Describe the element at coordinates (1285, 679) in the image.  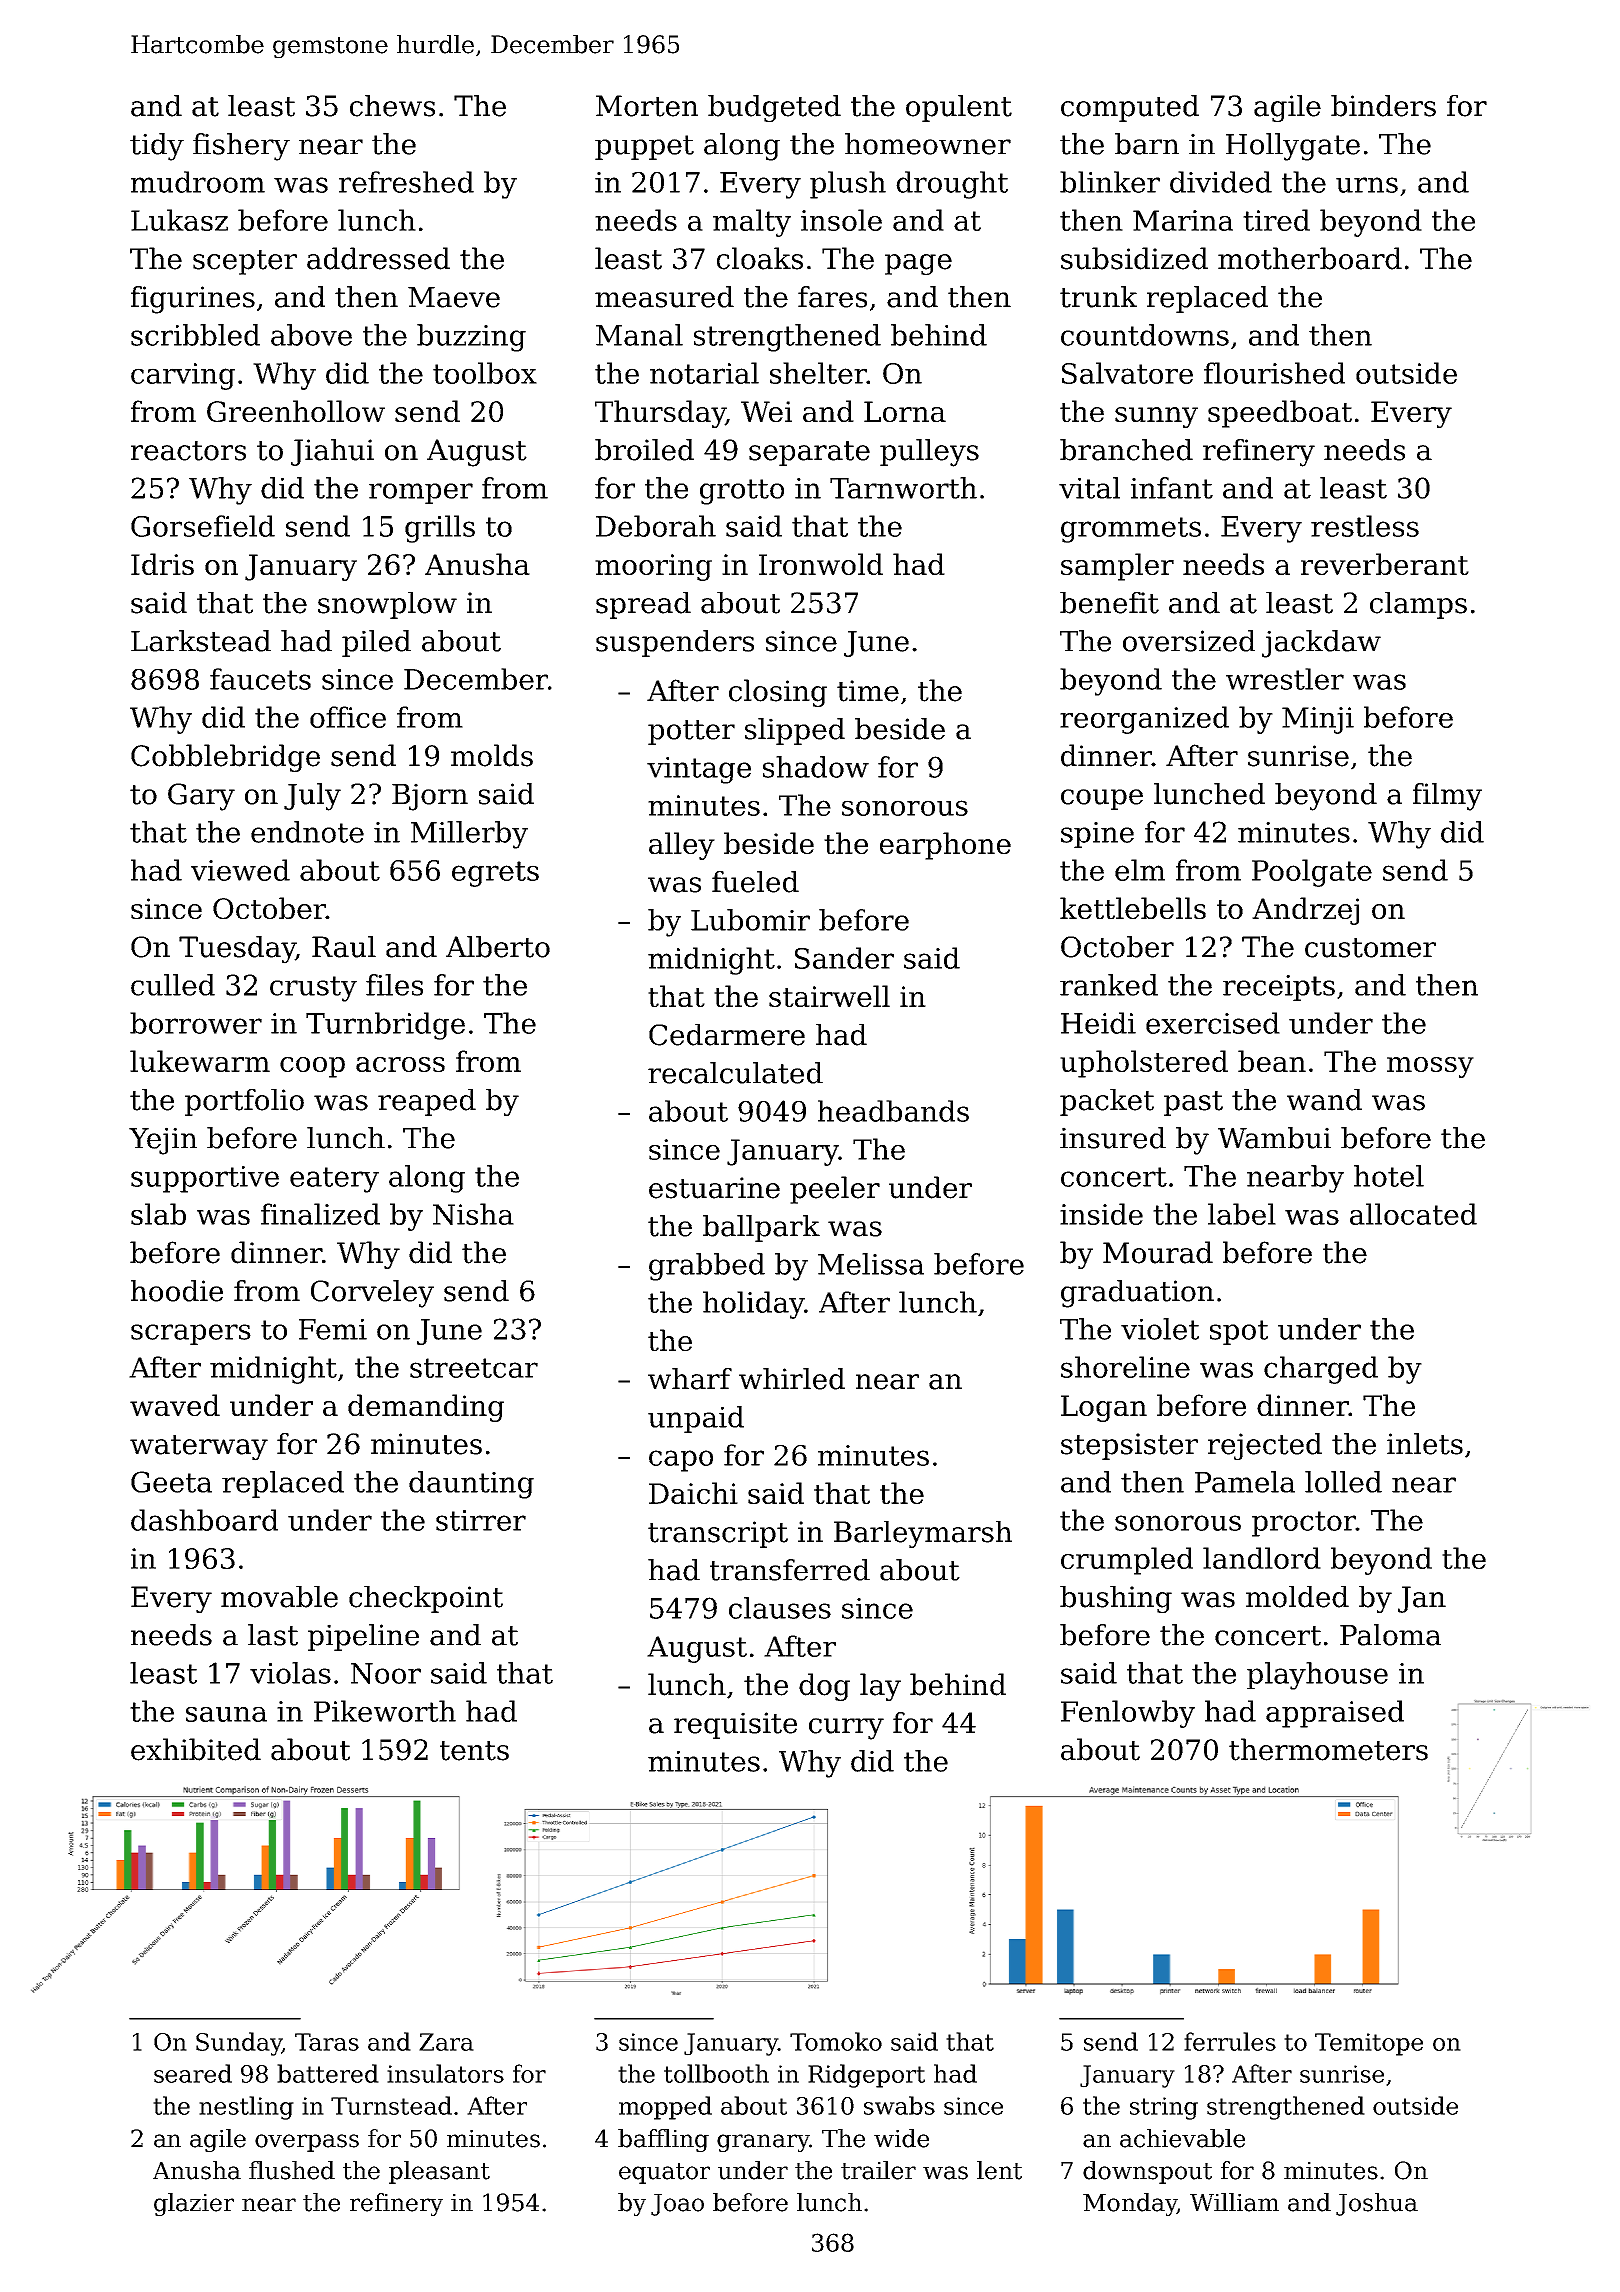
I see `wrestler` at that location.
